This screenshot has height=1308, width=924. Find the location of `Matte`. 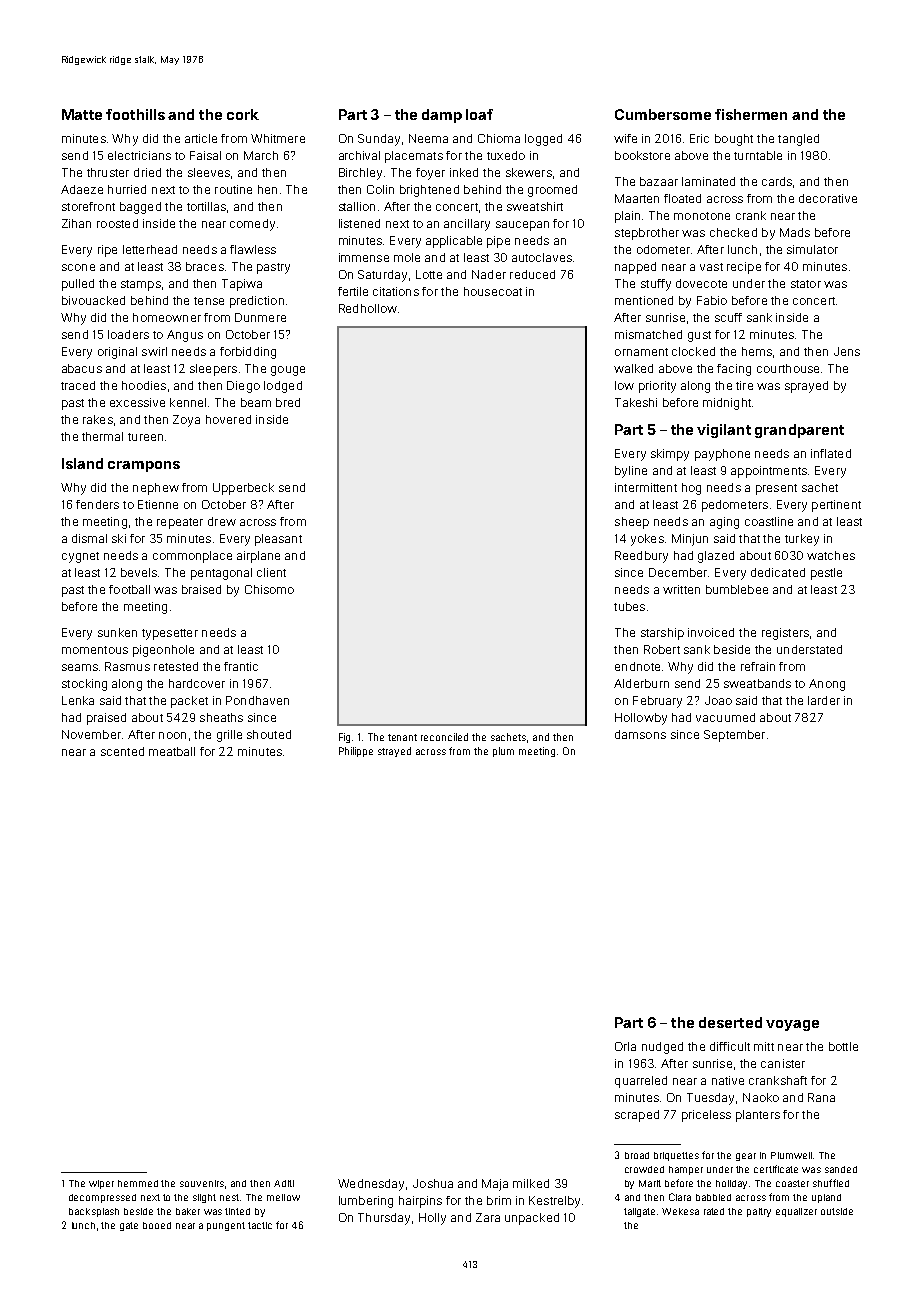

Matte is located at coordinates (82, 114).
